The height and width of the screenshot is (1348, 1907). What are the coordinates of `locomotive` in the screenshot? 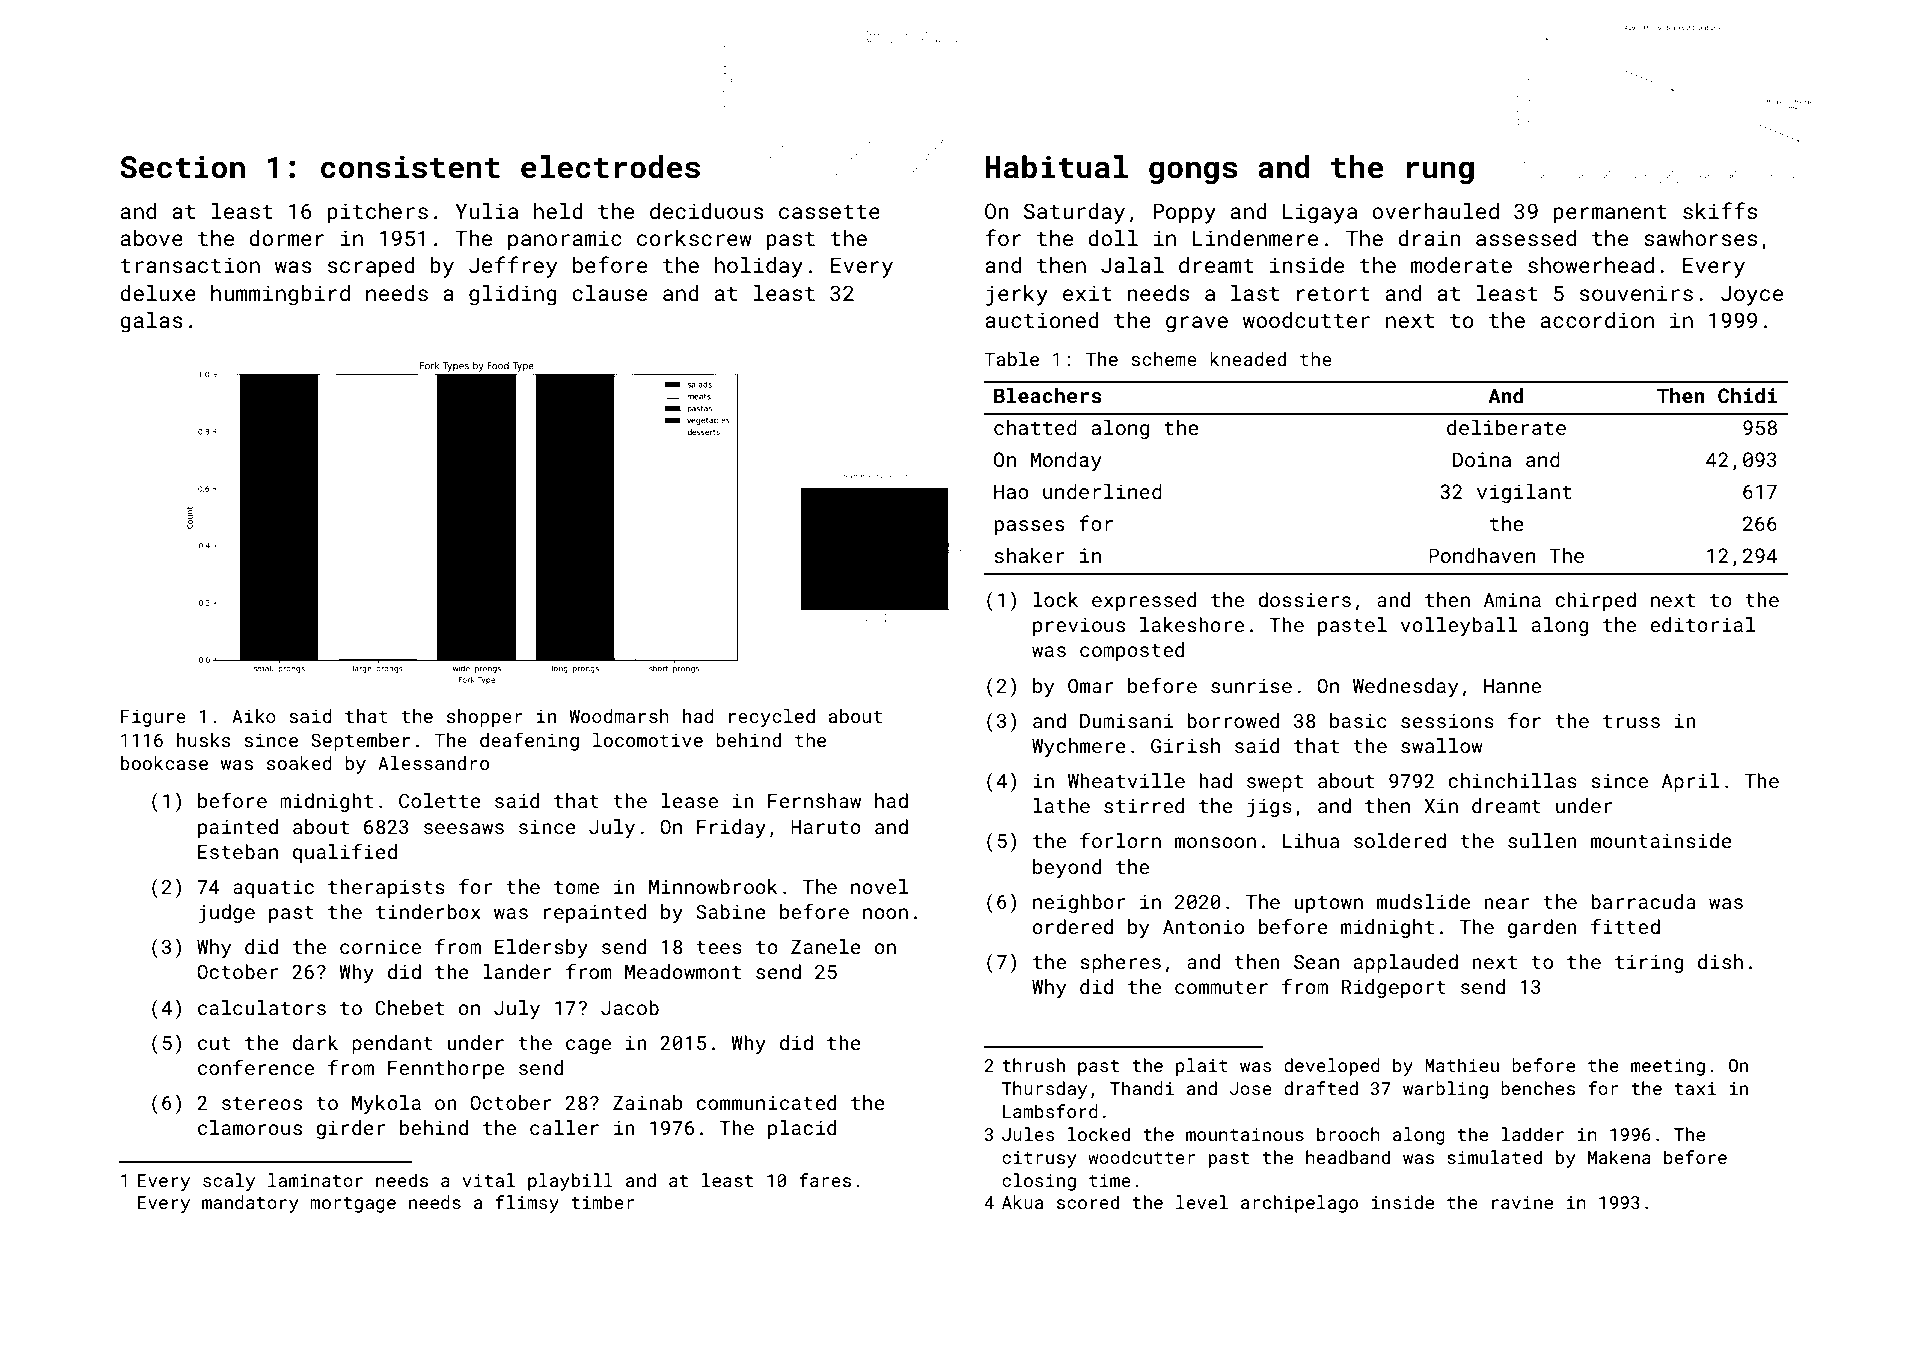 It's located at (648, 740).
